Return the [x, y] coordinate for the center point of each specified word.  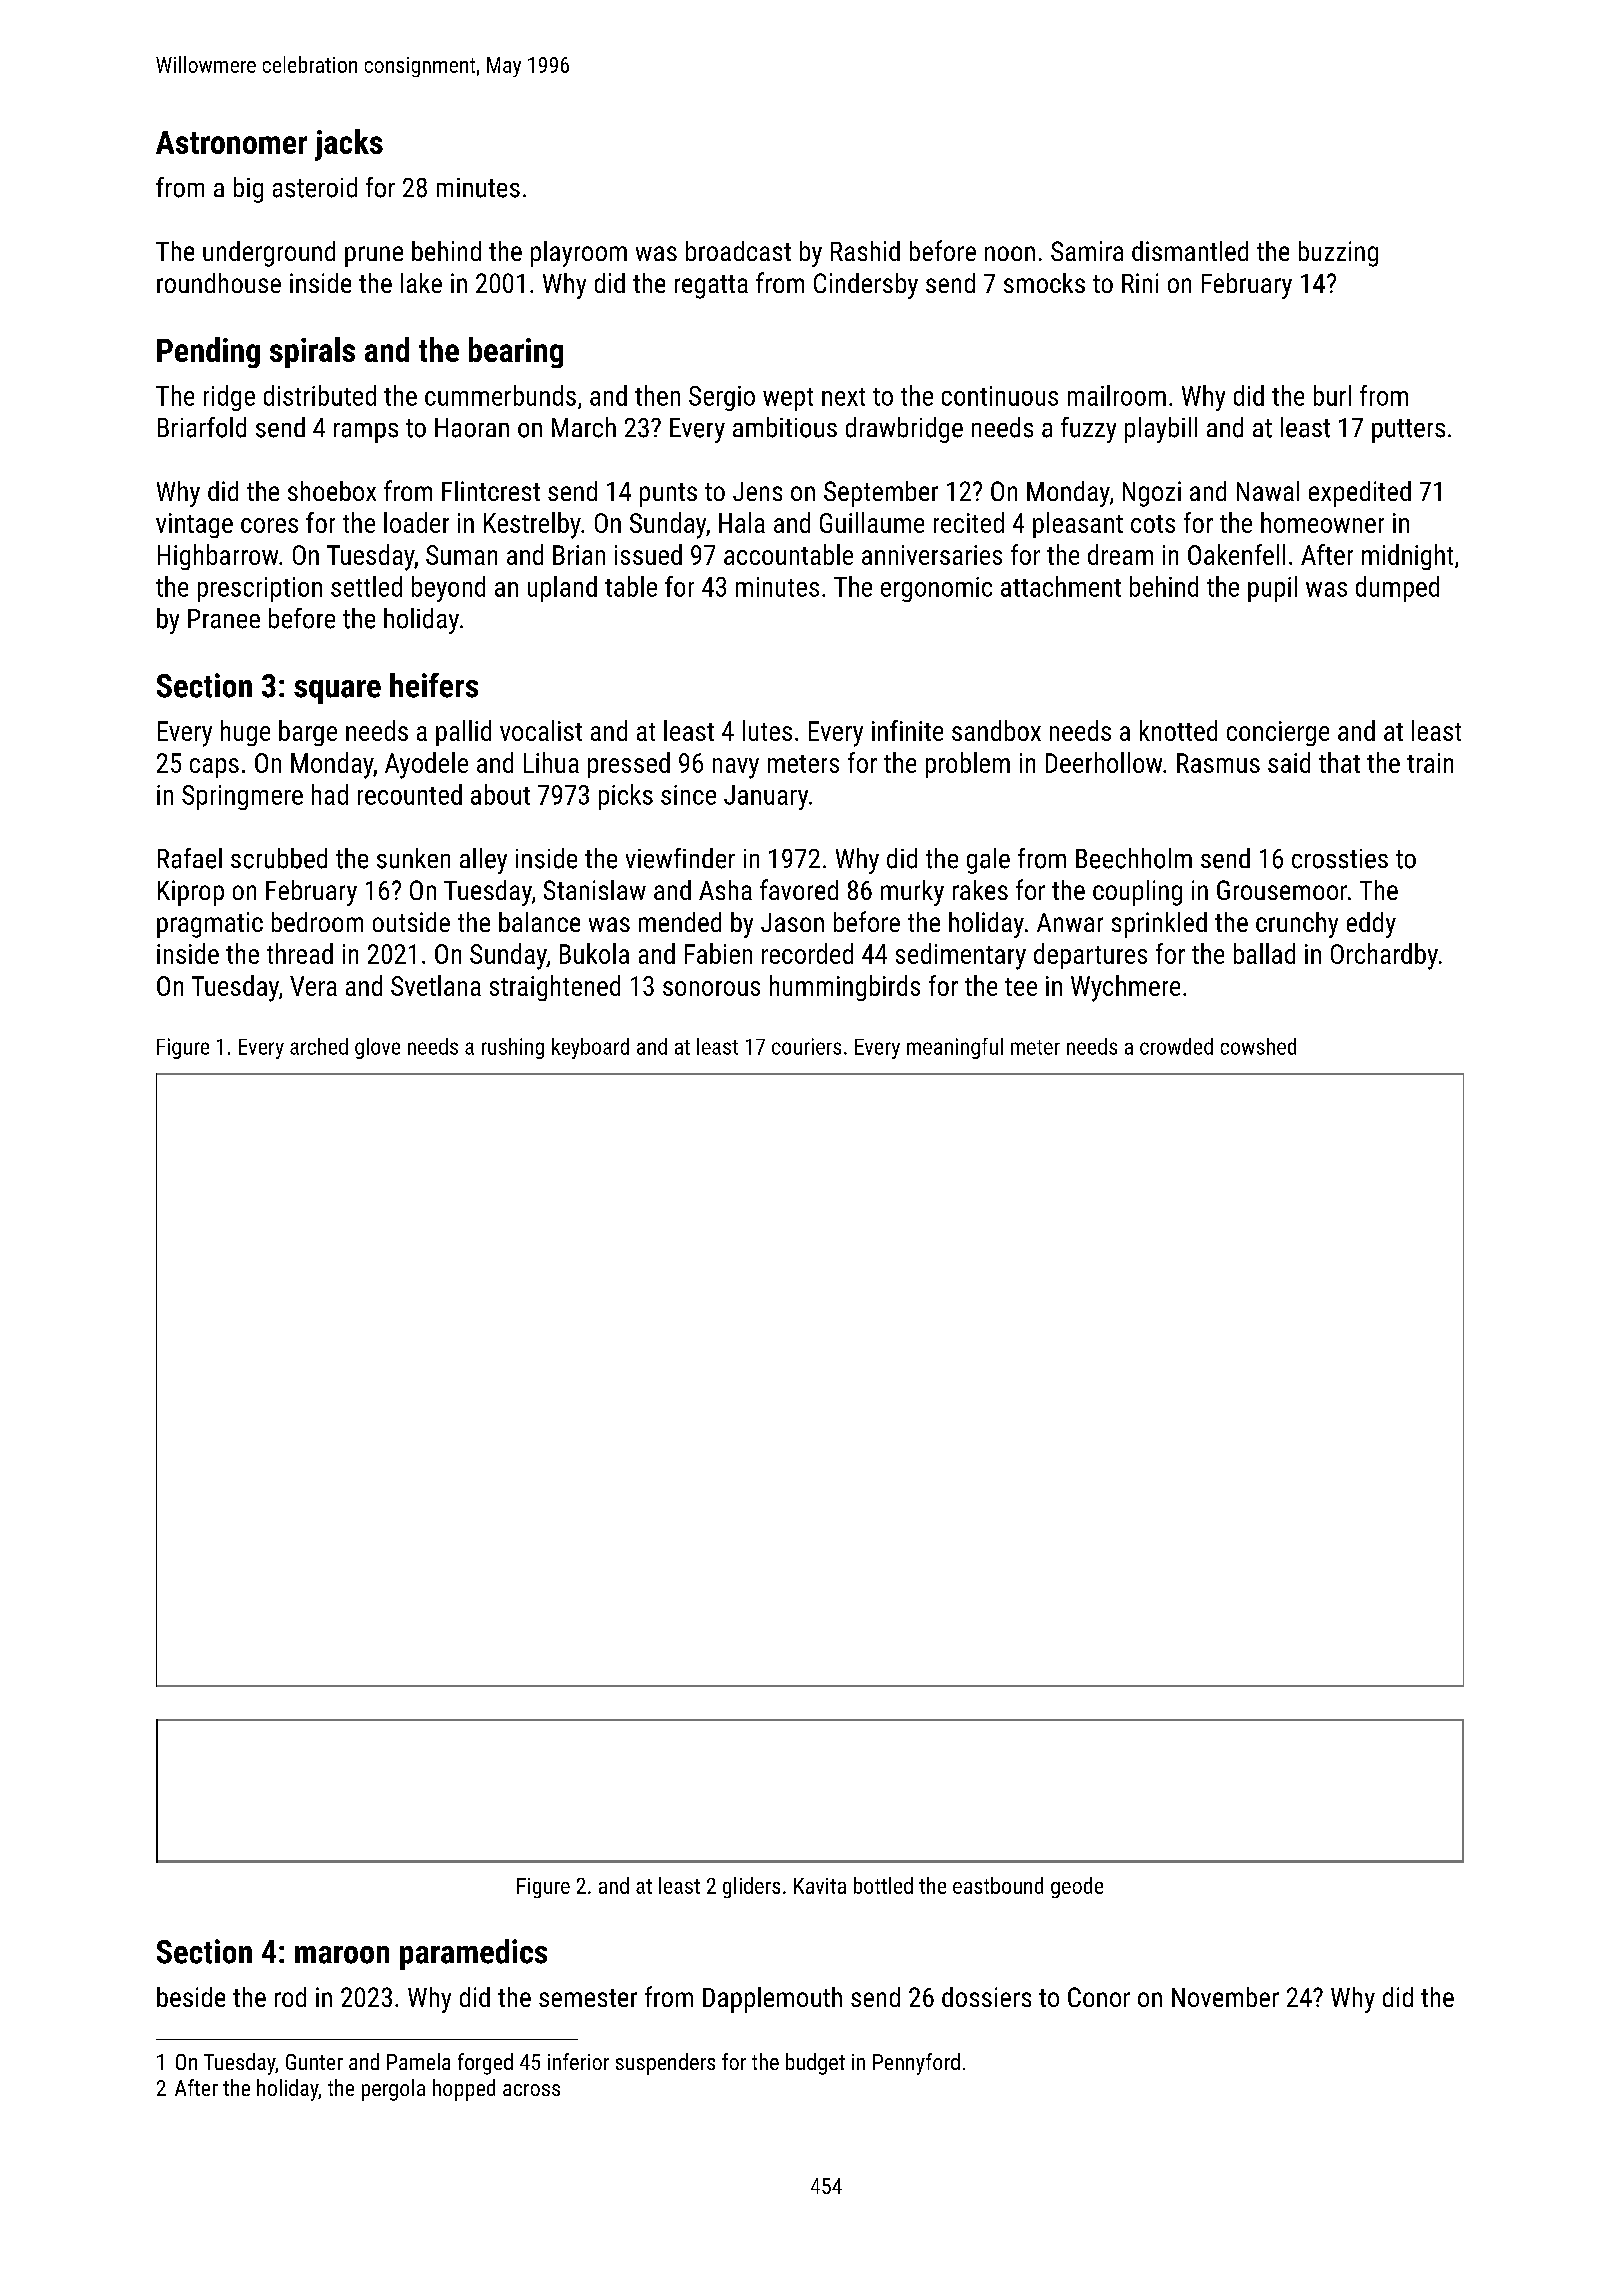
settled [366, 586]
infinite [907, 730]
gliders [751, 1887]
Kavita [820, 1886]
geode [1077, 1887]
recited [969, 522]
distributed [320, 395]
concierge [1278, 733]
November [1225, 1997]
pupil [1272, 589]
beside [191, 1997]
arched [319, 1046]
